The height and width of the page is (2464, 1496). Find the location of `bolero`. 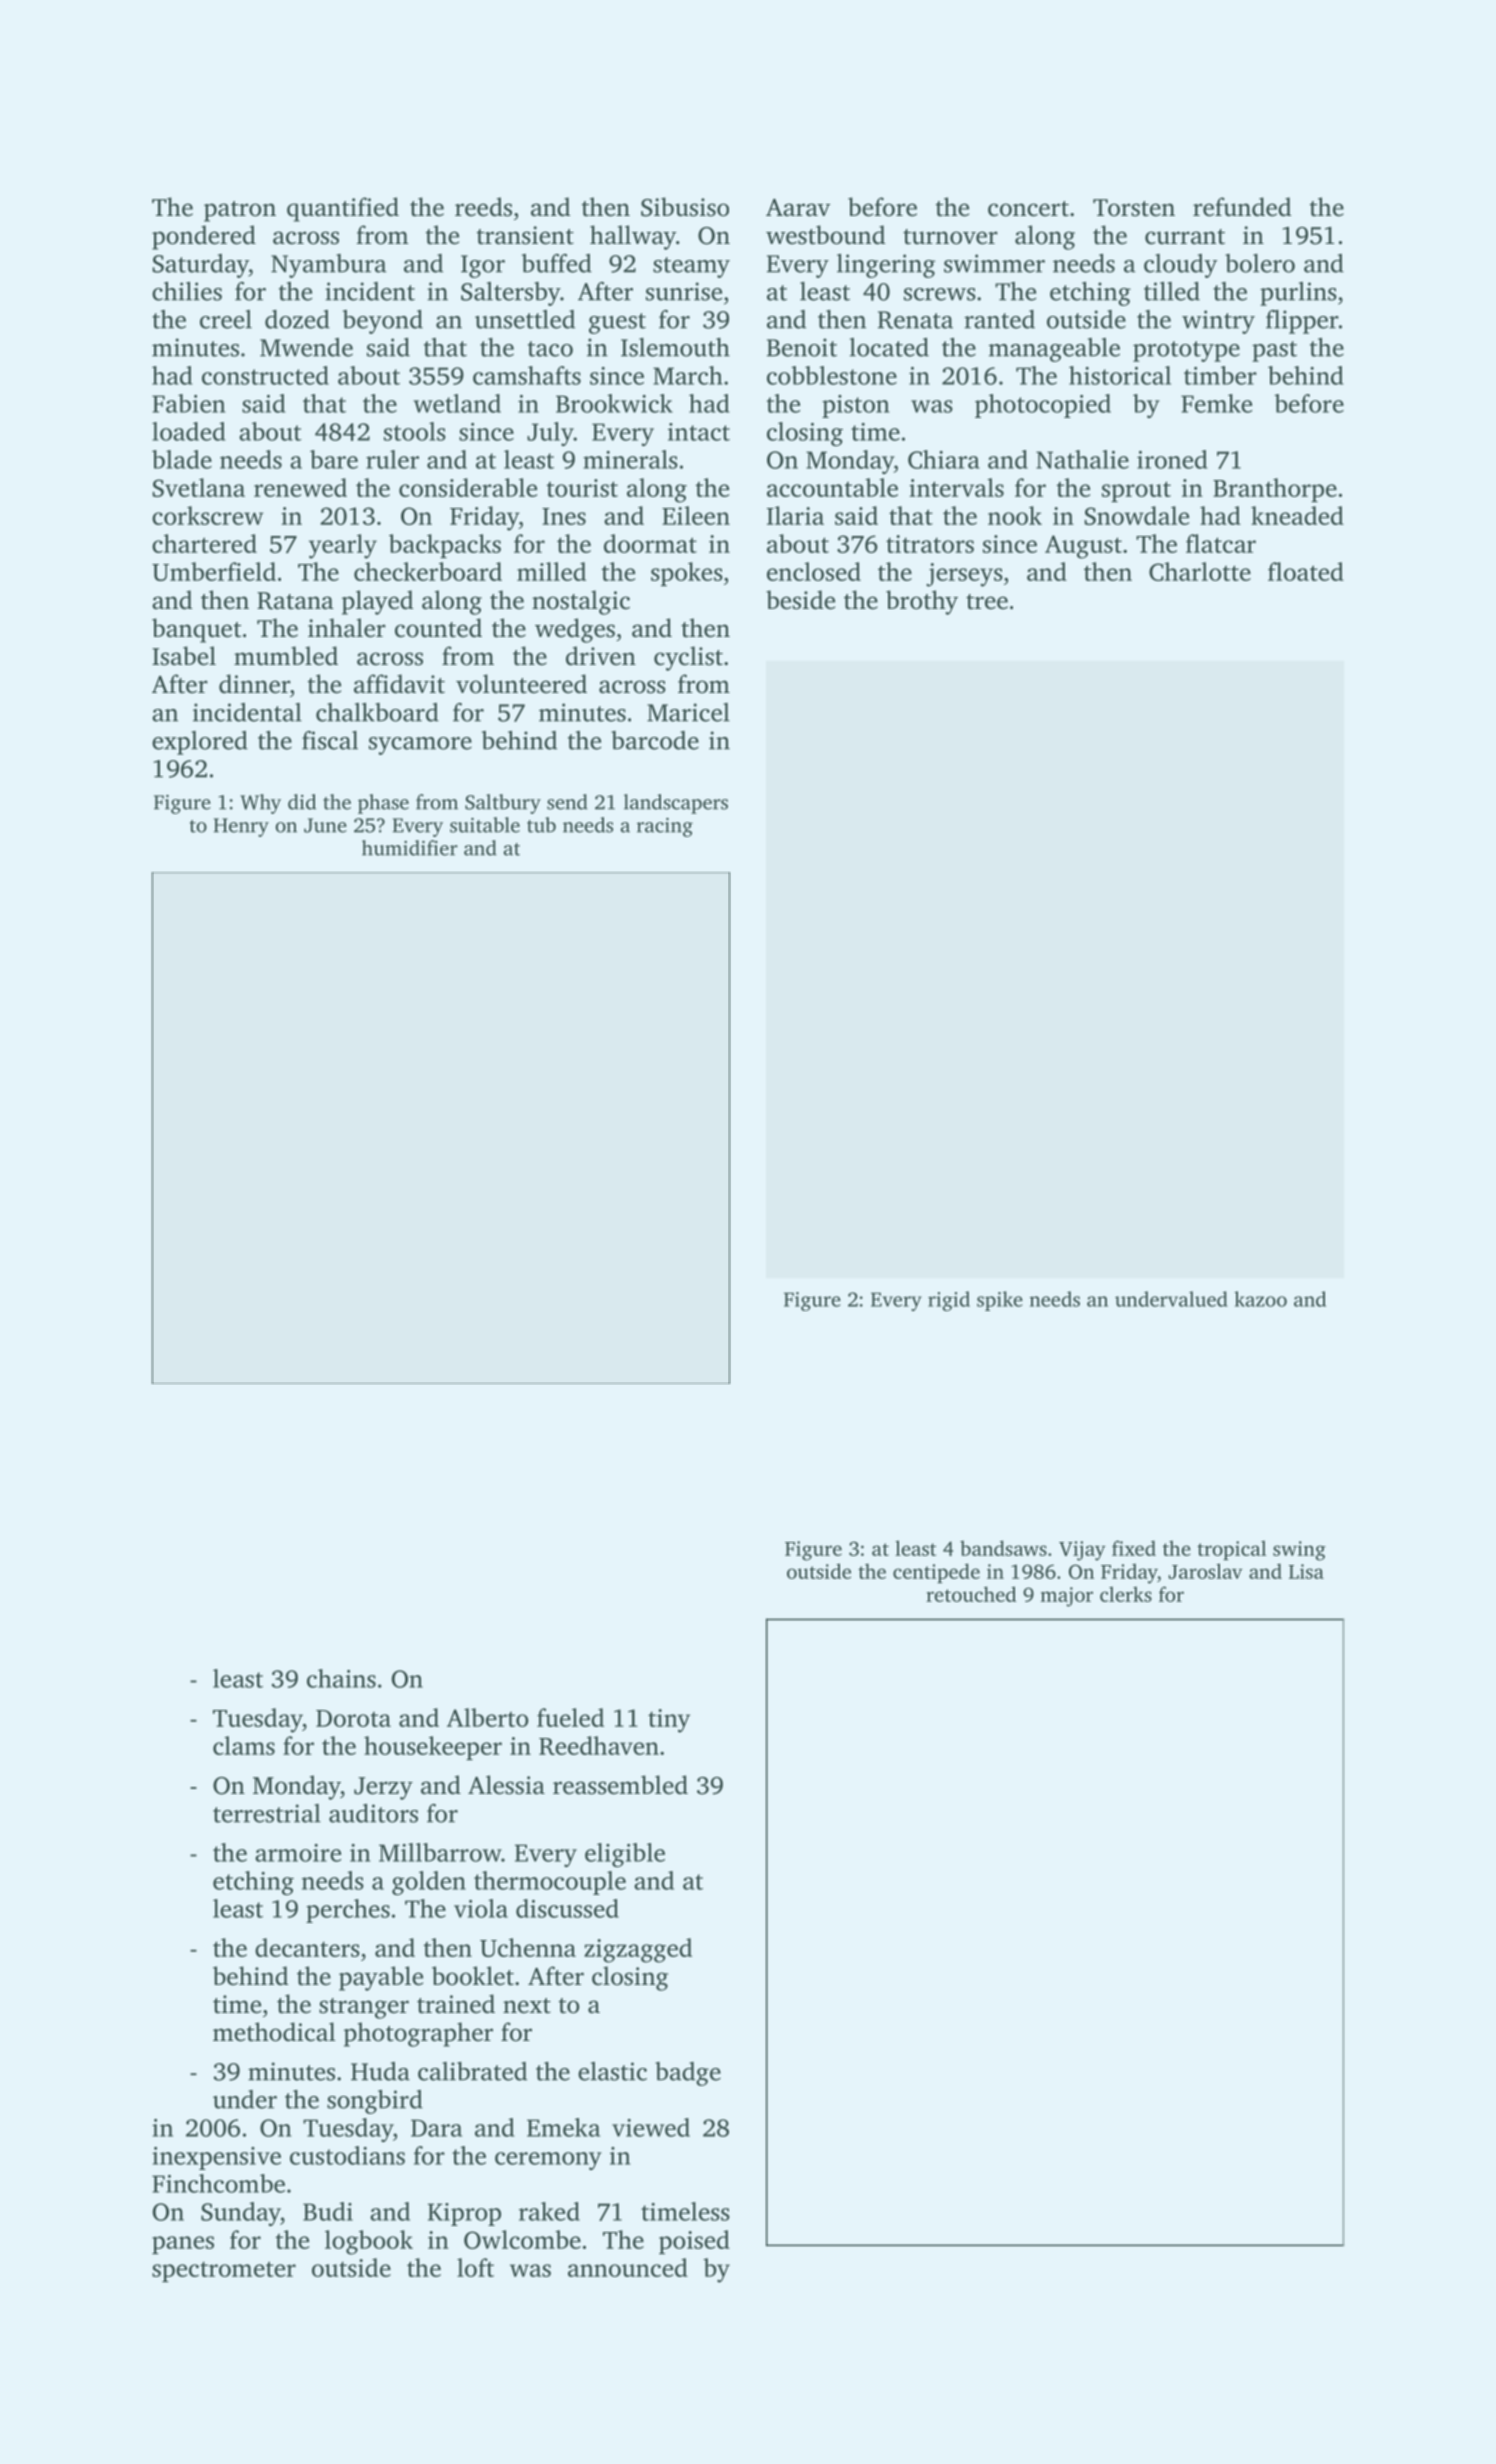

bolero is located at coordinates (1260, 263).
